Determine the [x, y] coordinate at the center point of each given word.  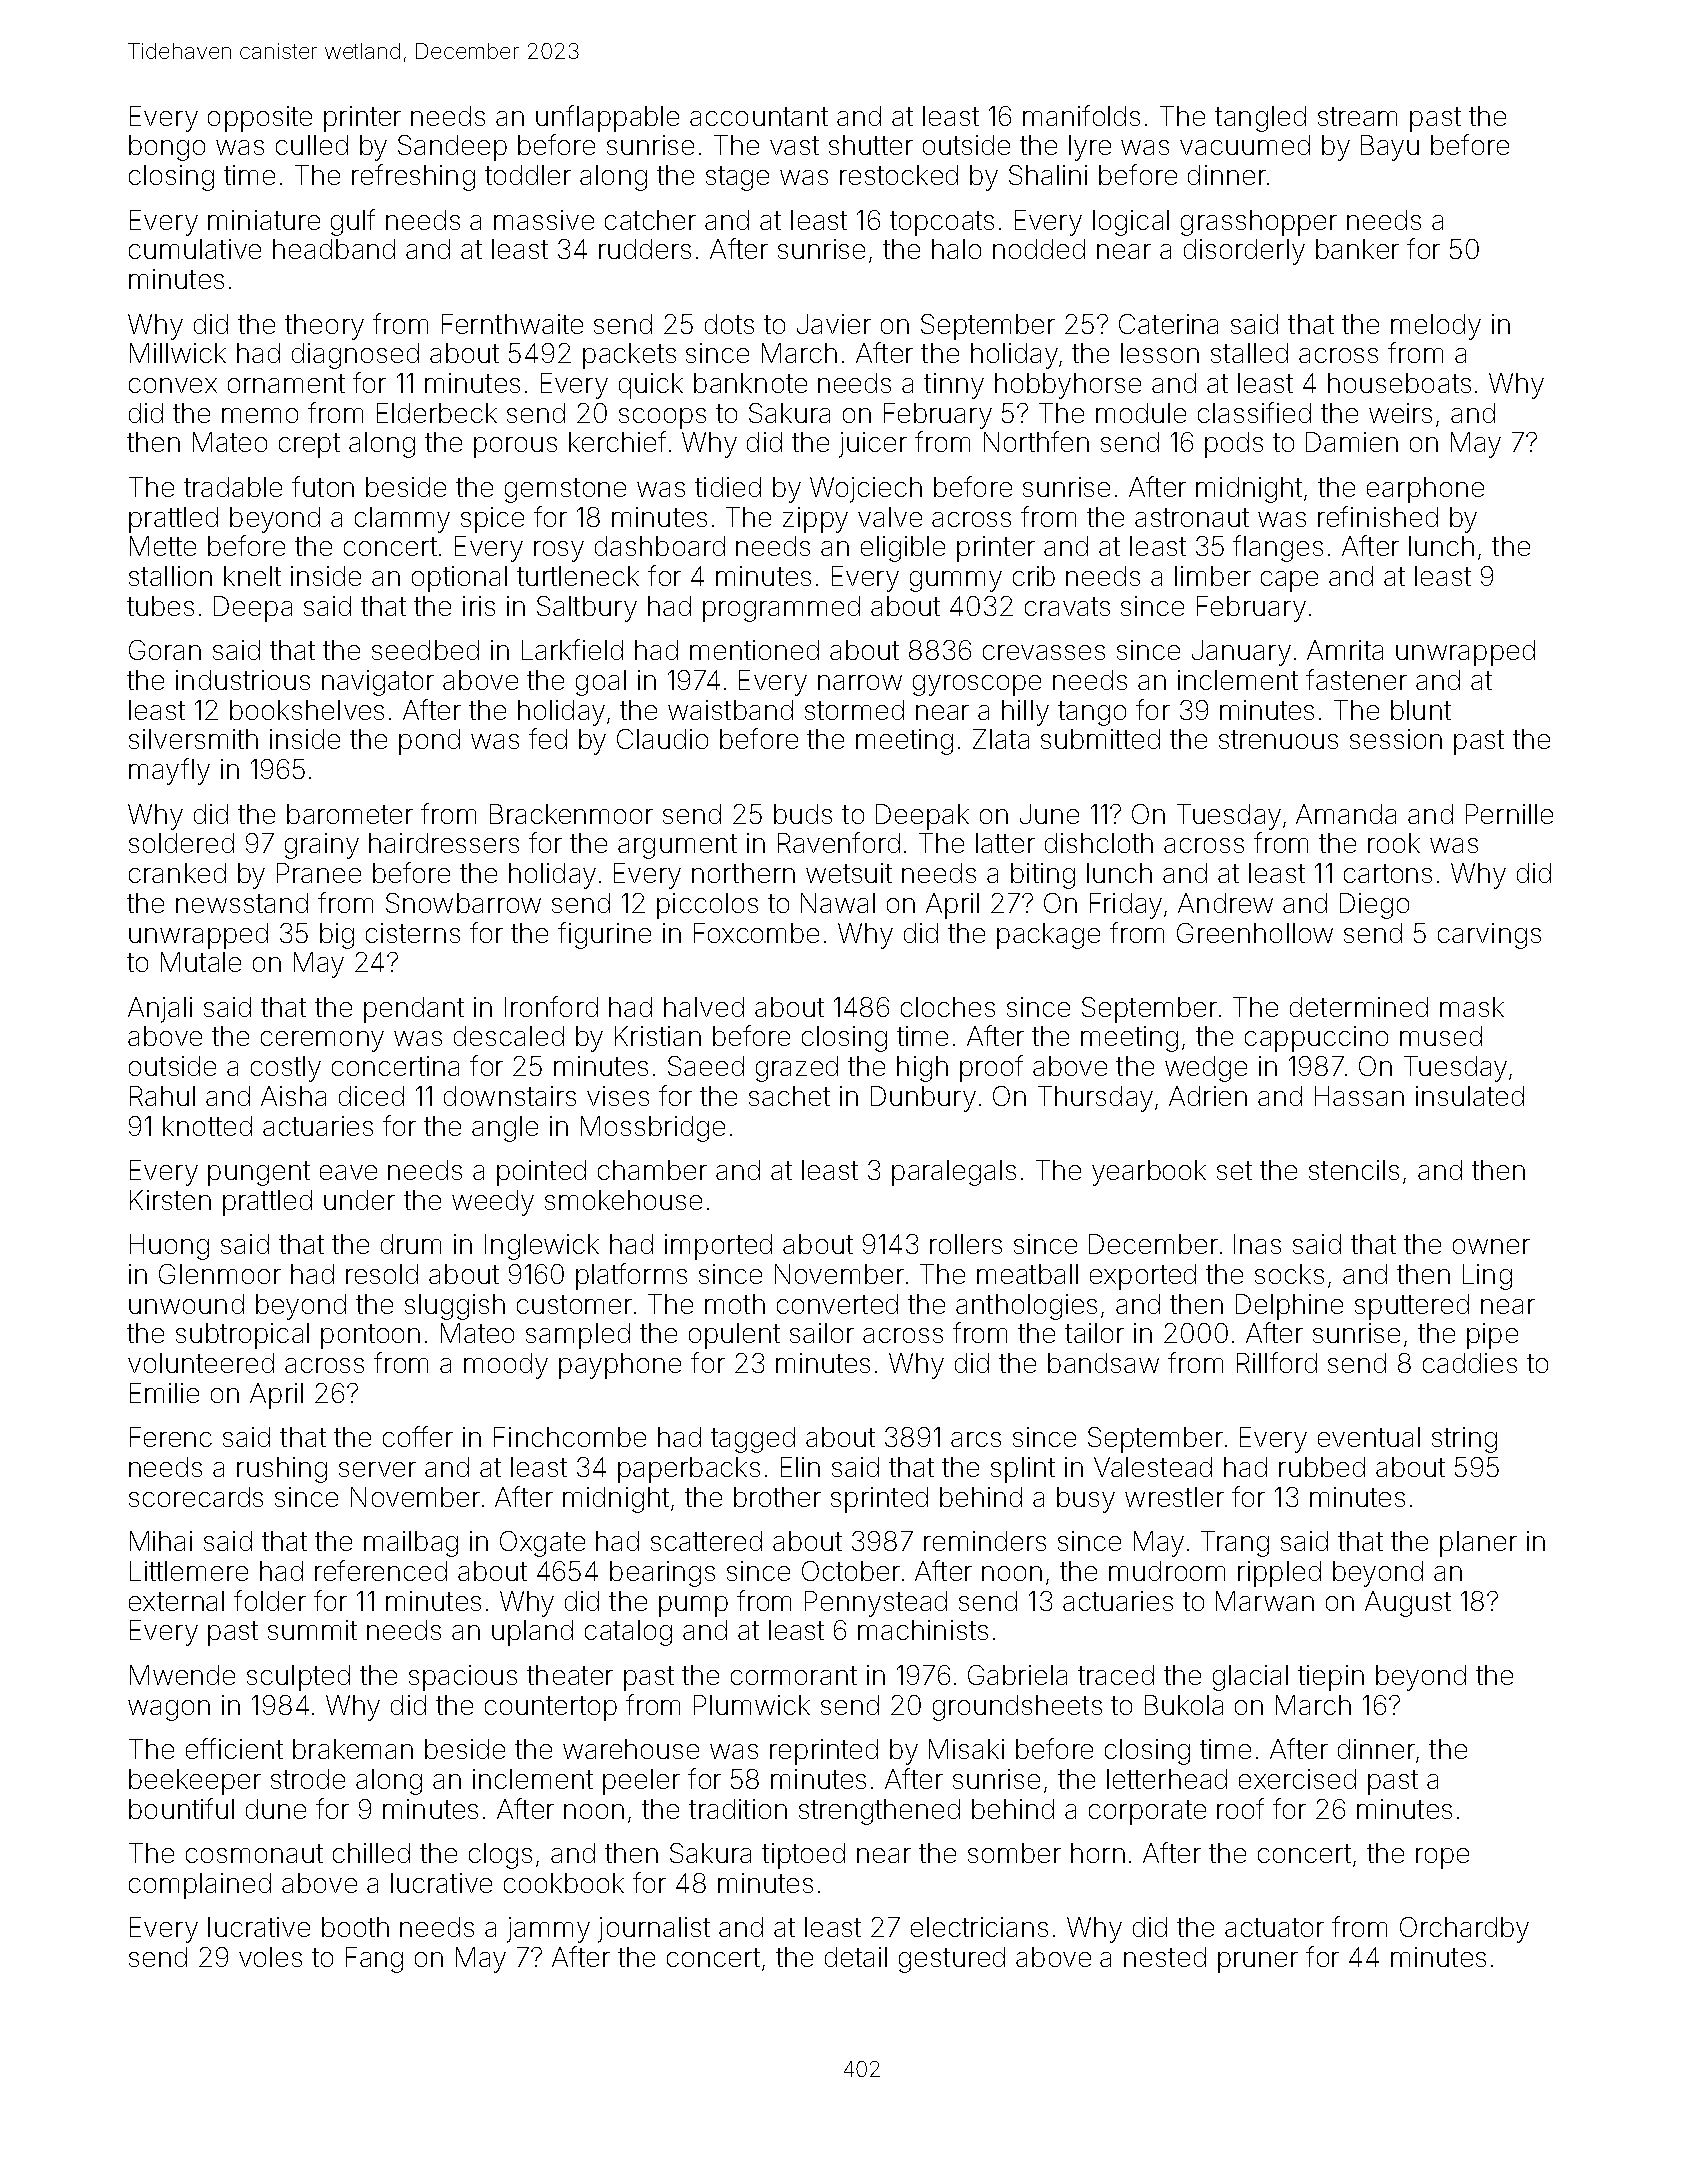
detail [856, 1957]
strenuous [1278, 739]
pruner [1258, 1962]
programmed [781, 609]
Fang [374, 1960]
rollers [966, 1244]
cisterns [413, 933]
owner [1491, 1246]
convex [173, 385]
